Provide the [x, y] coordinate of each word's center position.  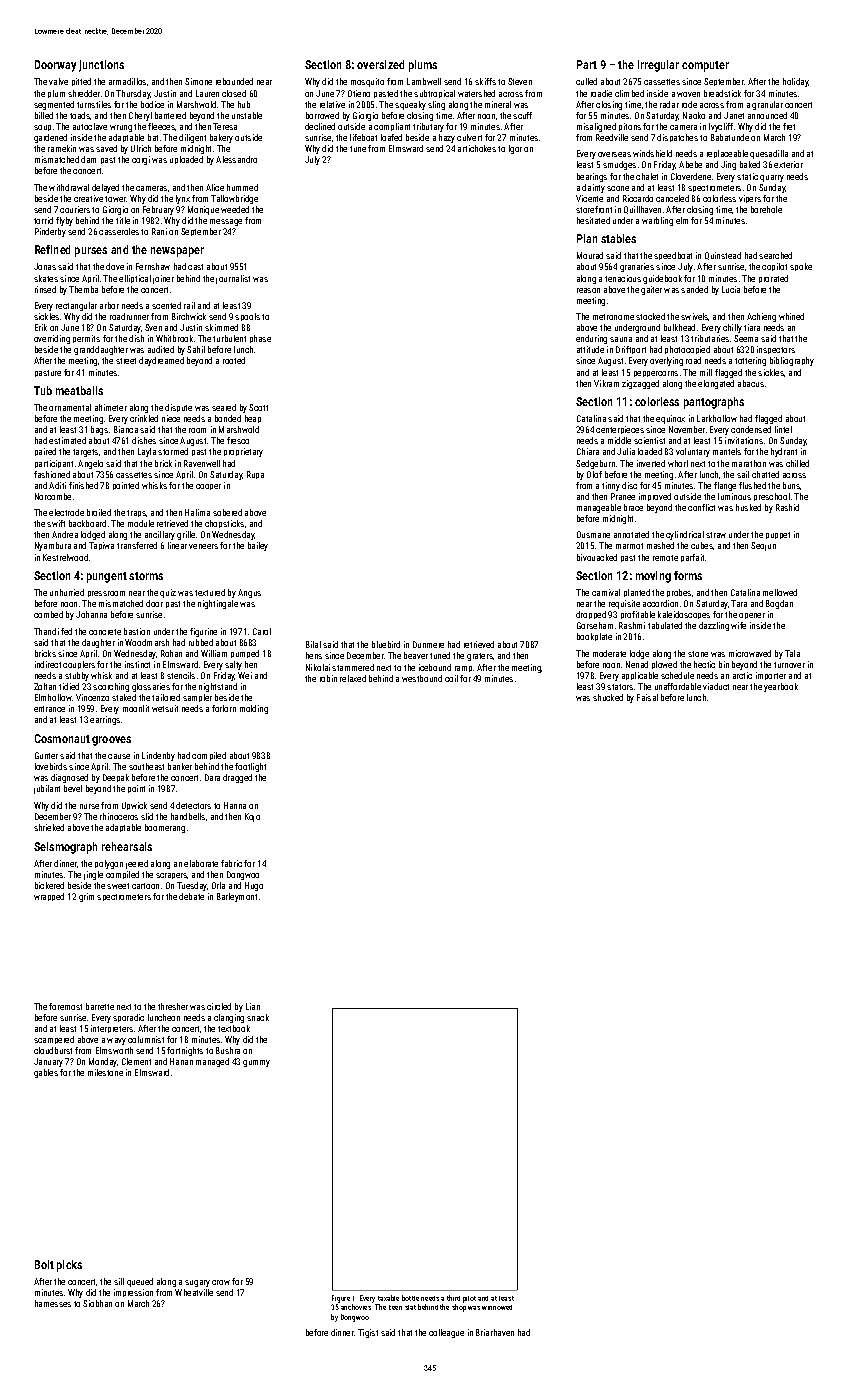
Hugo [254, 886]
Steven [520, 81]
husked [748, 507]
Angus [249, 593]
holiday [796, 82]
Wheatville [194, 1292]
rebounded [234, 81]
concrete [105, 632]
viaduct [716, 686]
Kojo [252, 817]
